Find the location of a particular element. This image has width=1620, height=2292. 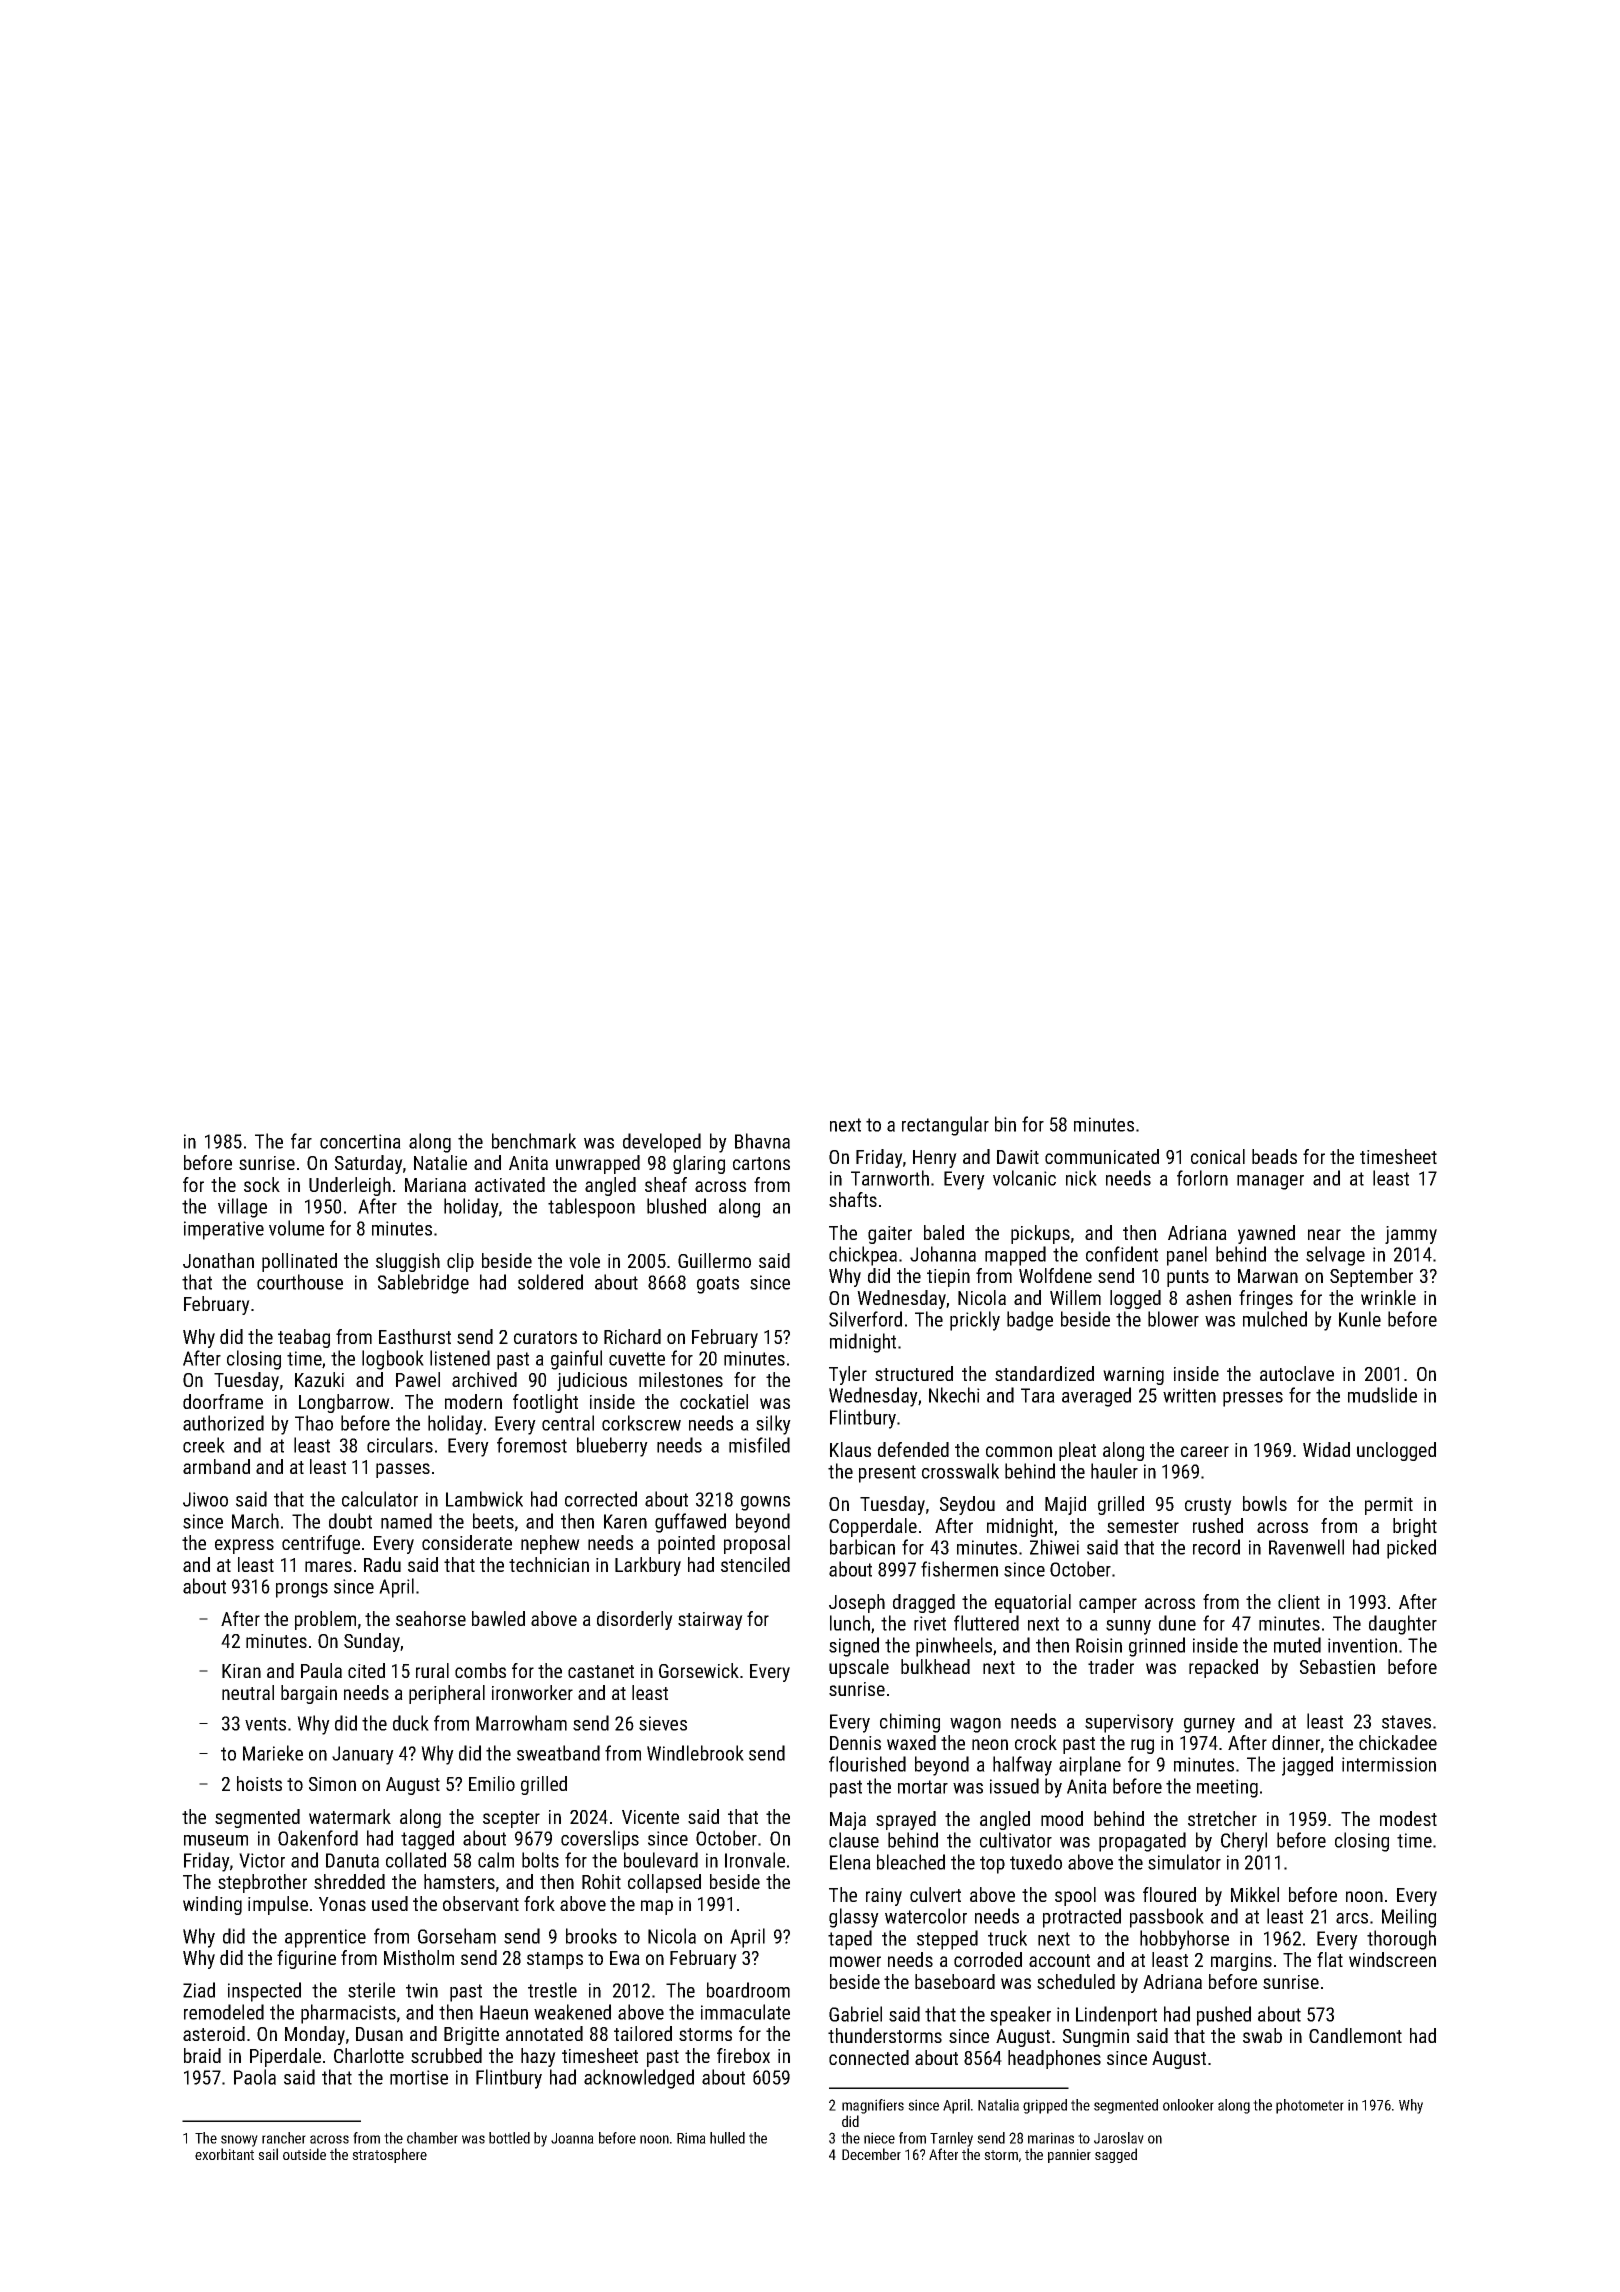

magnifiers is located at coordinates (873, 2106).
